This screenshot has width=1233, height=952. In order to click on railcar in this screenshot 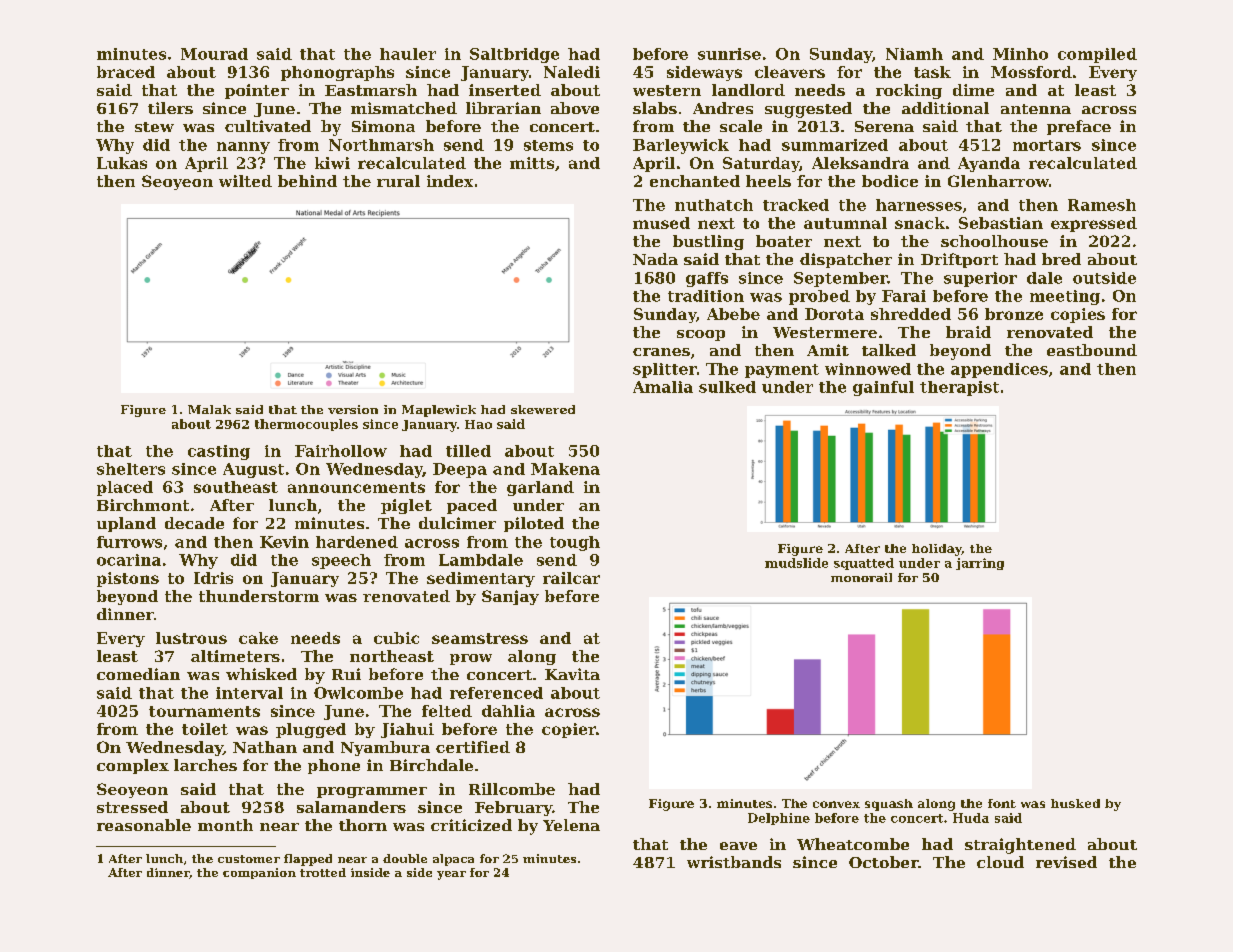, I will do `click(571, 578)`.
